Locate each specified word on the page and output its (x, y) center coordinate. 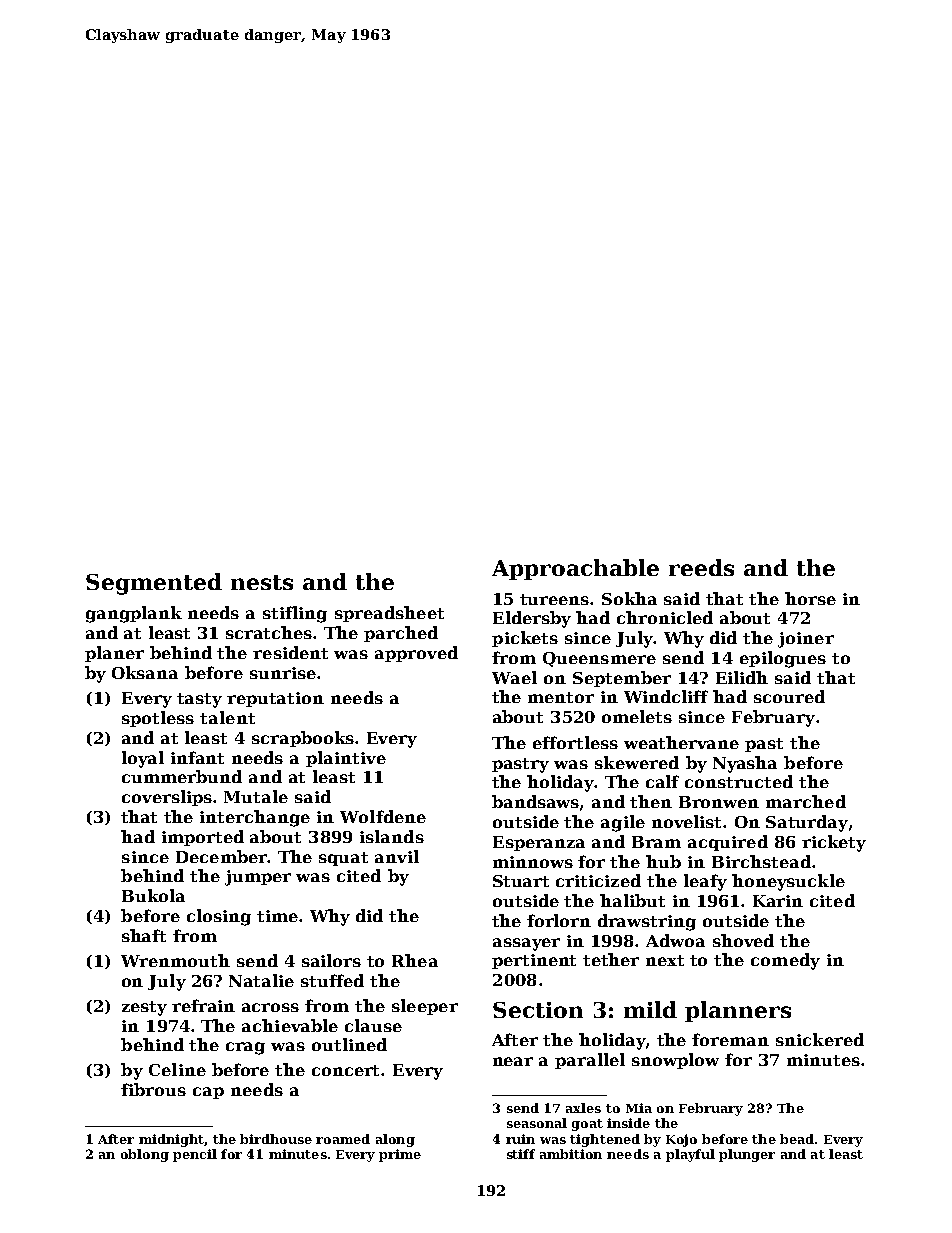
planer (114, 654)
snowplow (675, 1061)
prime (400, 1155)
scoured (789, 696)
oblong (145, 1155)
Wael (514, 677)
